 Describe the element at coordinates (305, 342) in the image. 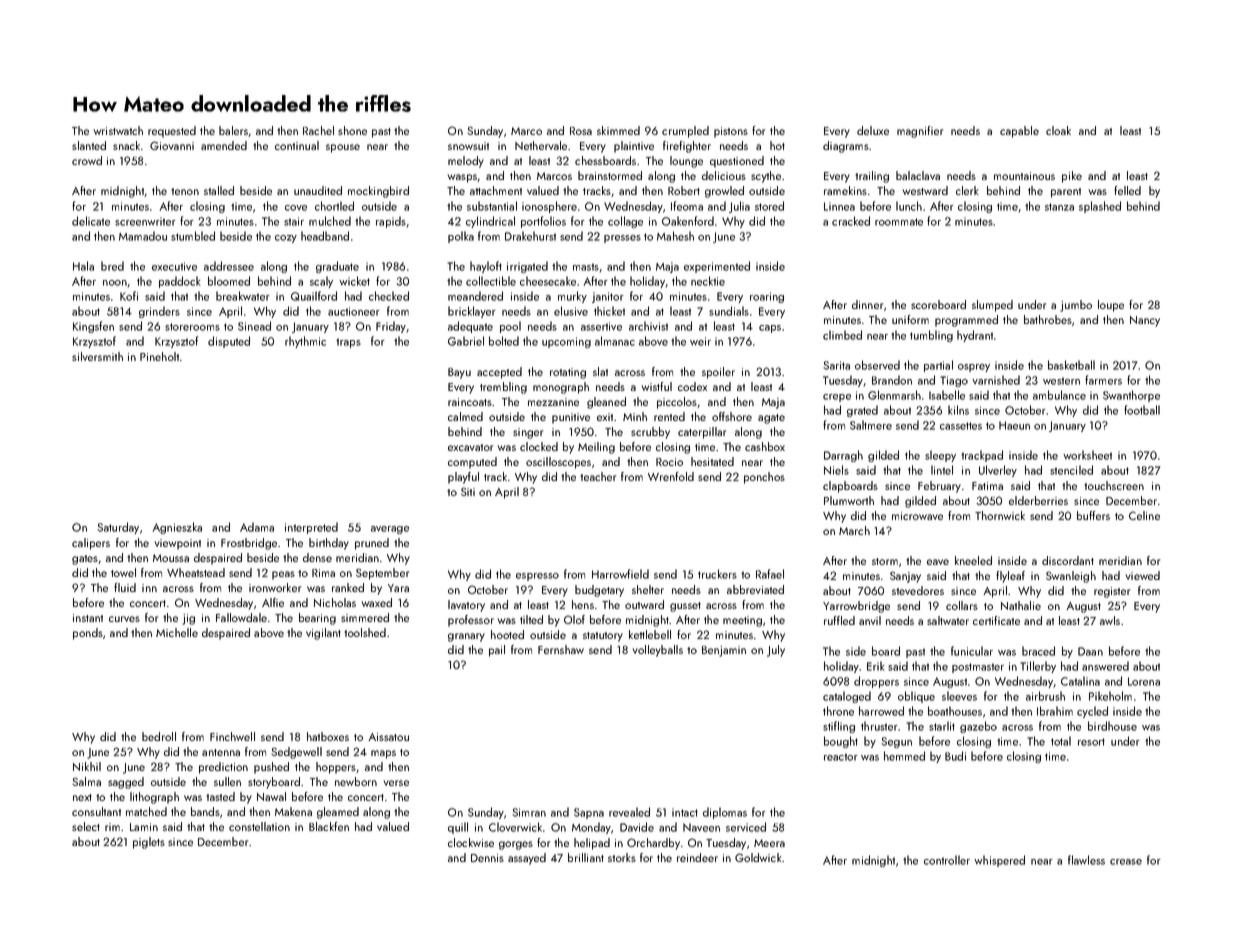

I see `rhythmic` at that location.
